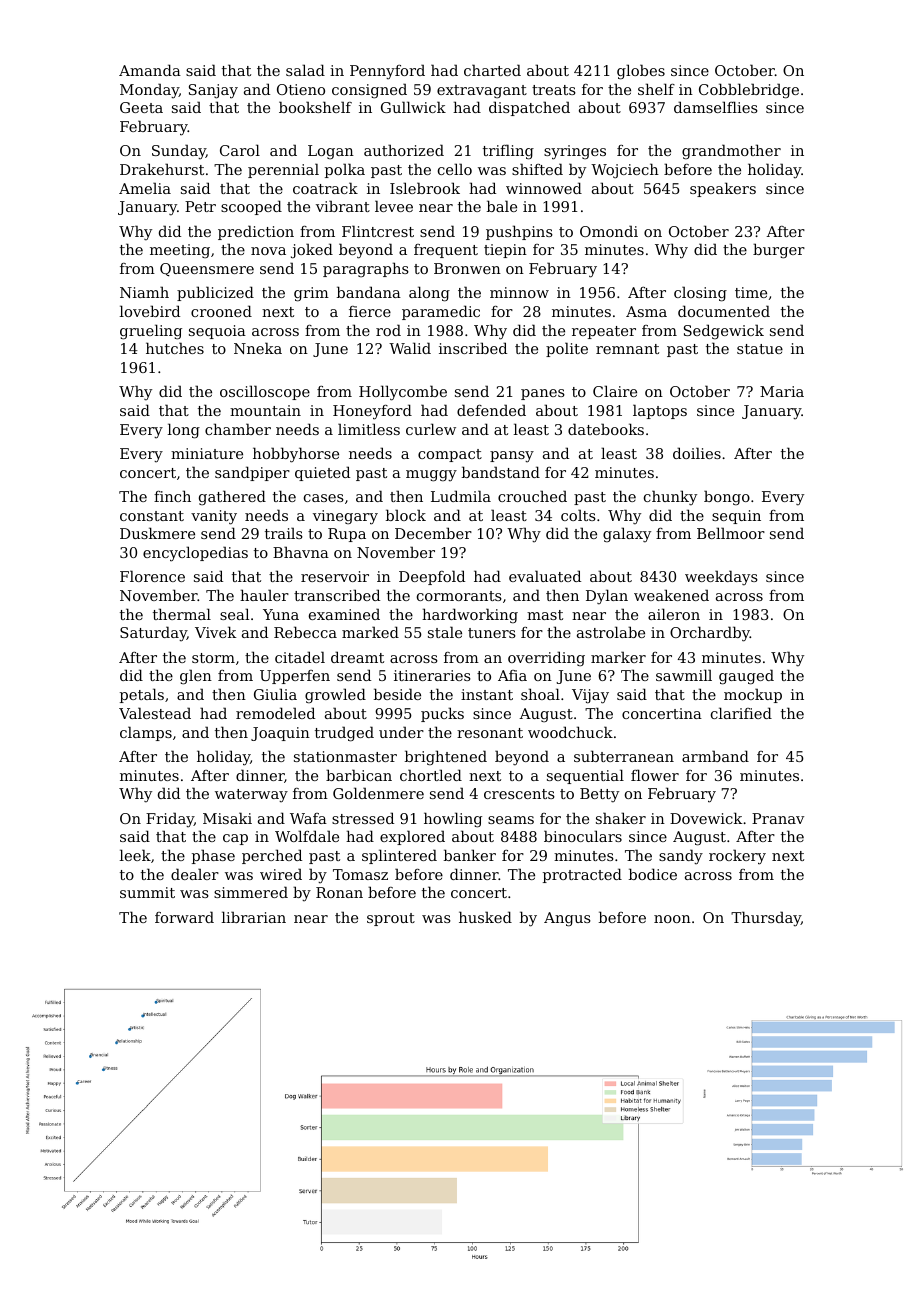  I want to click on bodice, so click(653, 874).
